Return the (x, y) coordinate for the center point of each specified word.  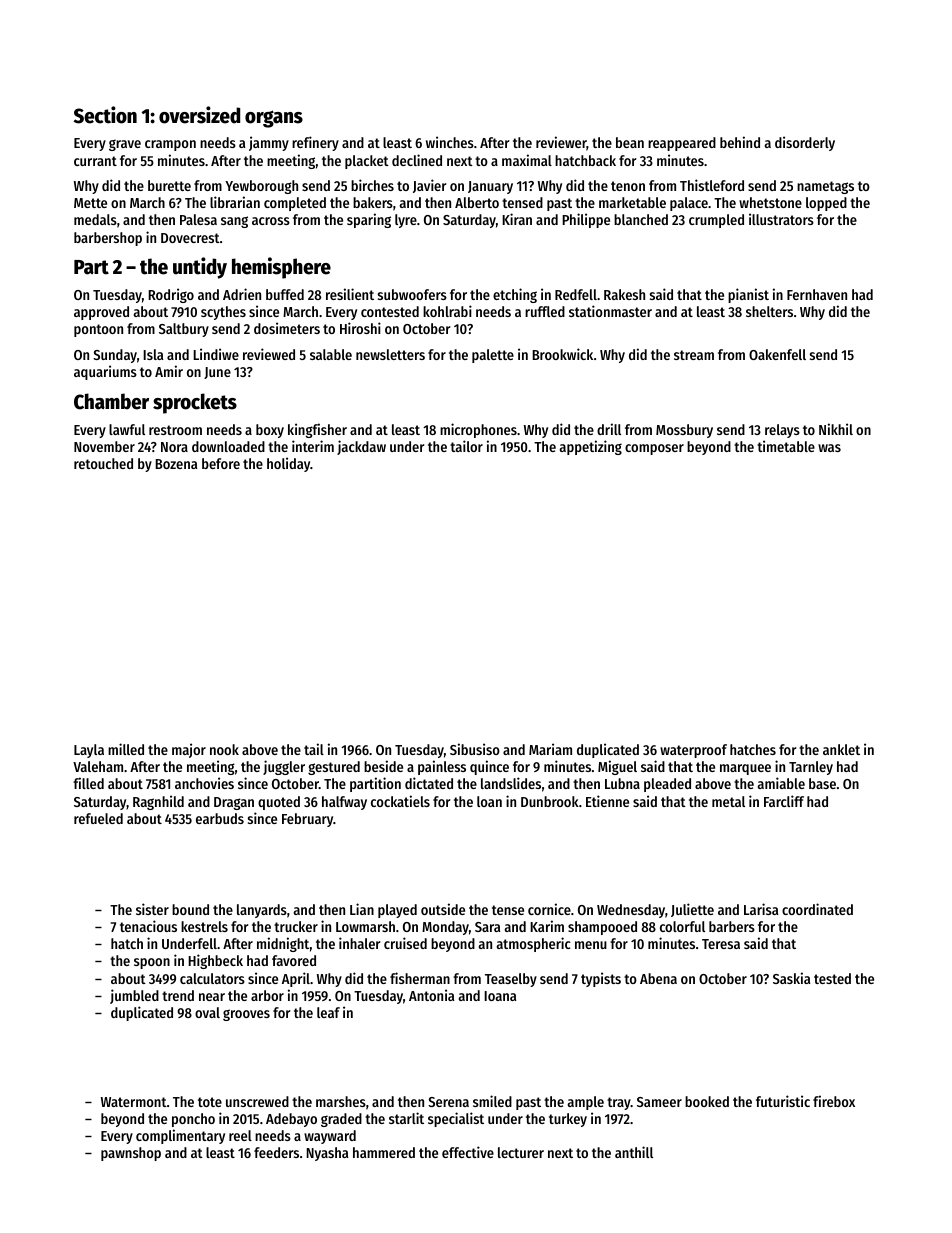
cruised (405, 943)
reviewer (561, 143)
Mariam (550, 749)
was (829, 448)
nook (224, 749)
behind (740, 142)
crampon (170, 145)
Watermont (134, 1102)
